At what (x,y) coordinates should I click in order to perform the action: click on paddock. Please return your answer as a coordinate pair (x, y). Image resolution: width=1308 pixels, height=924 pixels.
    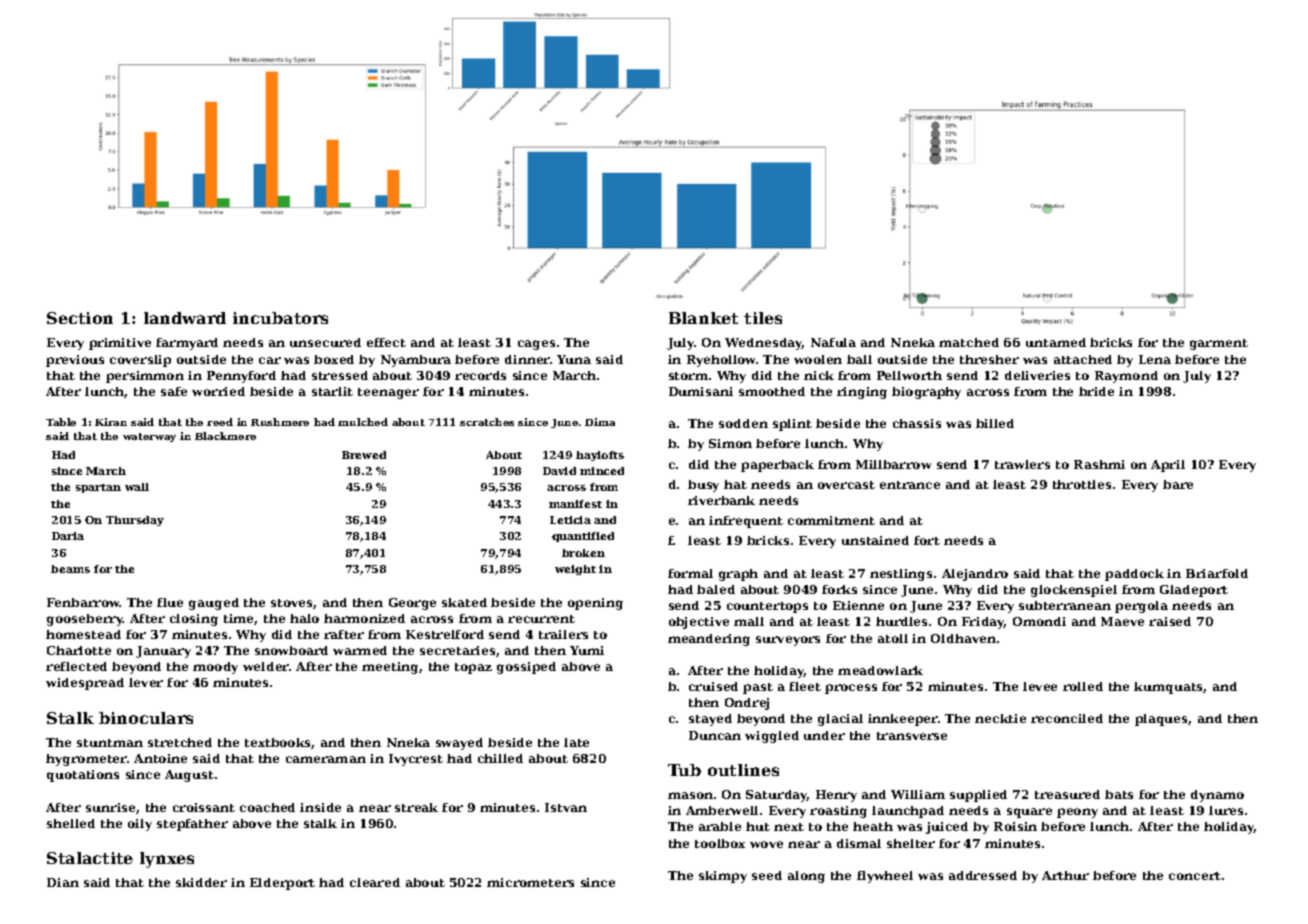
    Looking at the image, I should click on (1134, 575).
